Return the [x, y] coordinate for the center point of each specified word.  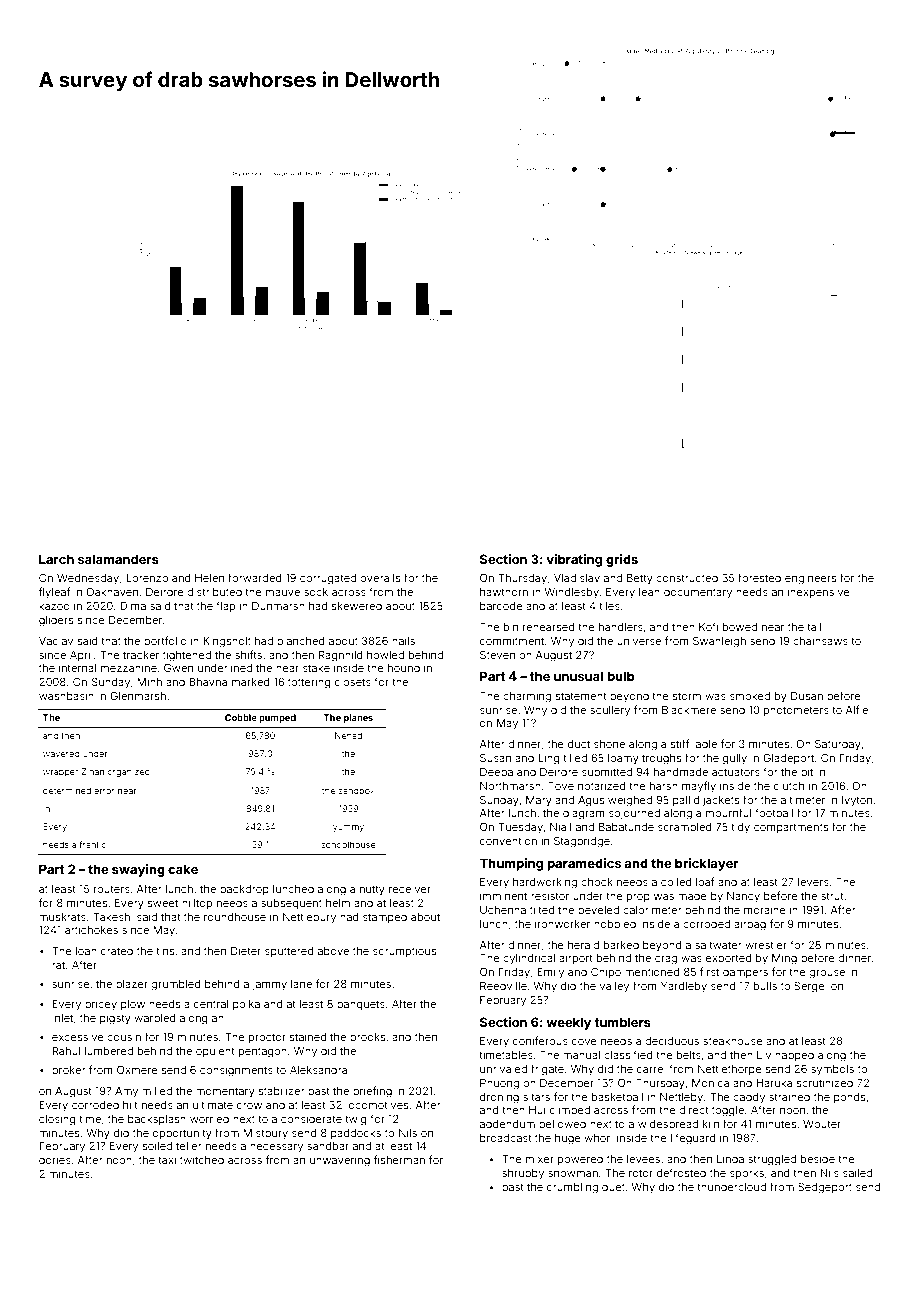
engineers [810, 579]
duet [613, 1187]
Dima [133, 605]
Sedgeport [825, 1188]
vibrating [574, 560]
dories [55, 1160]
